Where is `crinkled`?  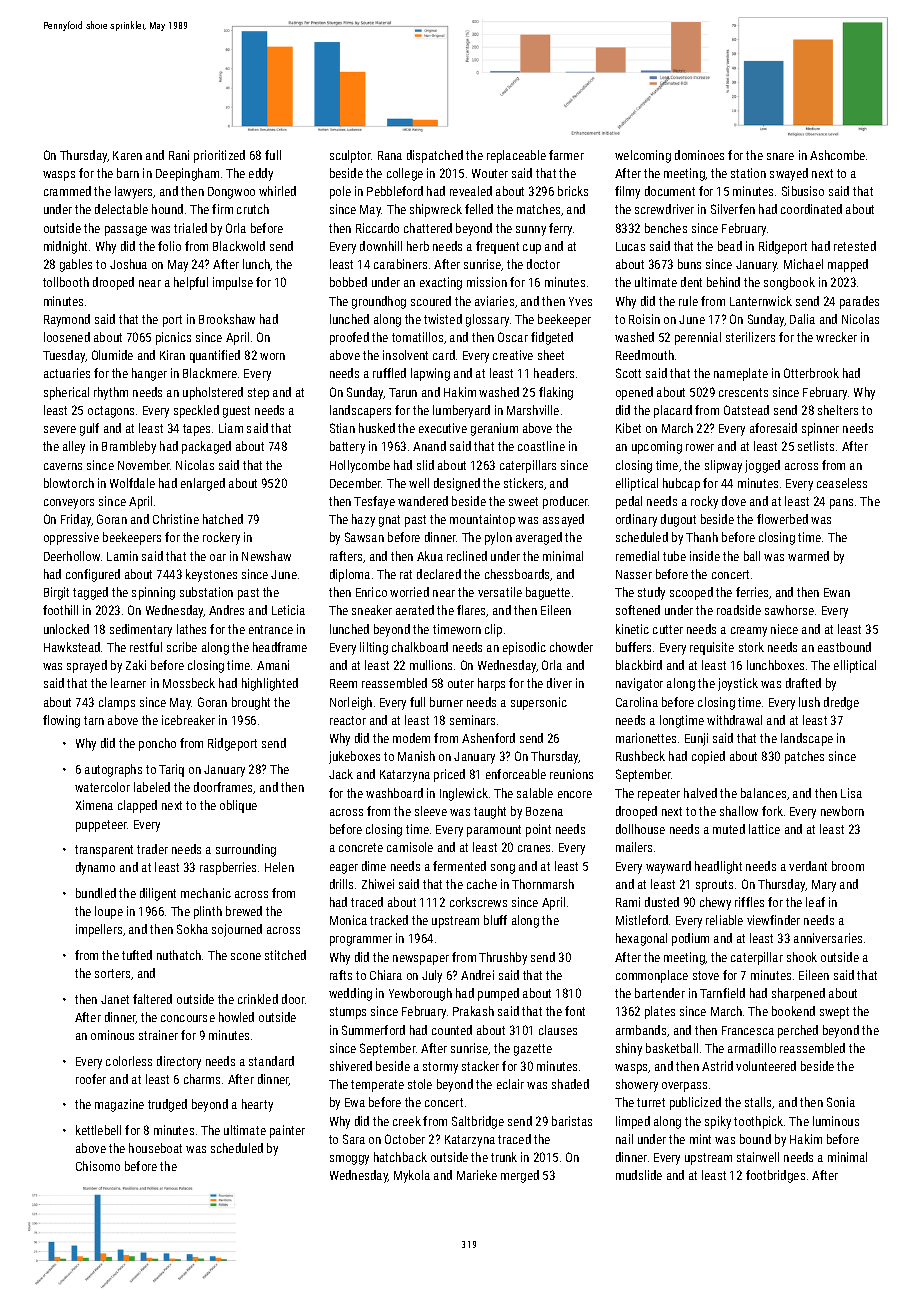 crinkled is located at coordinates (258, 999).
